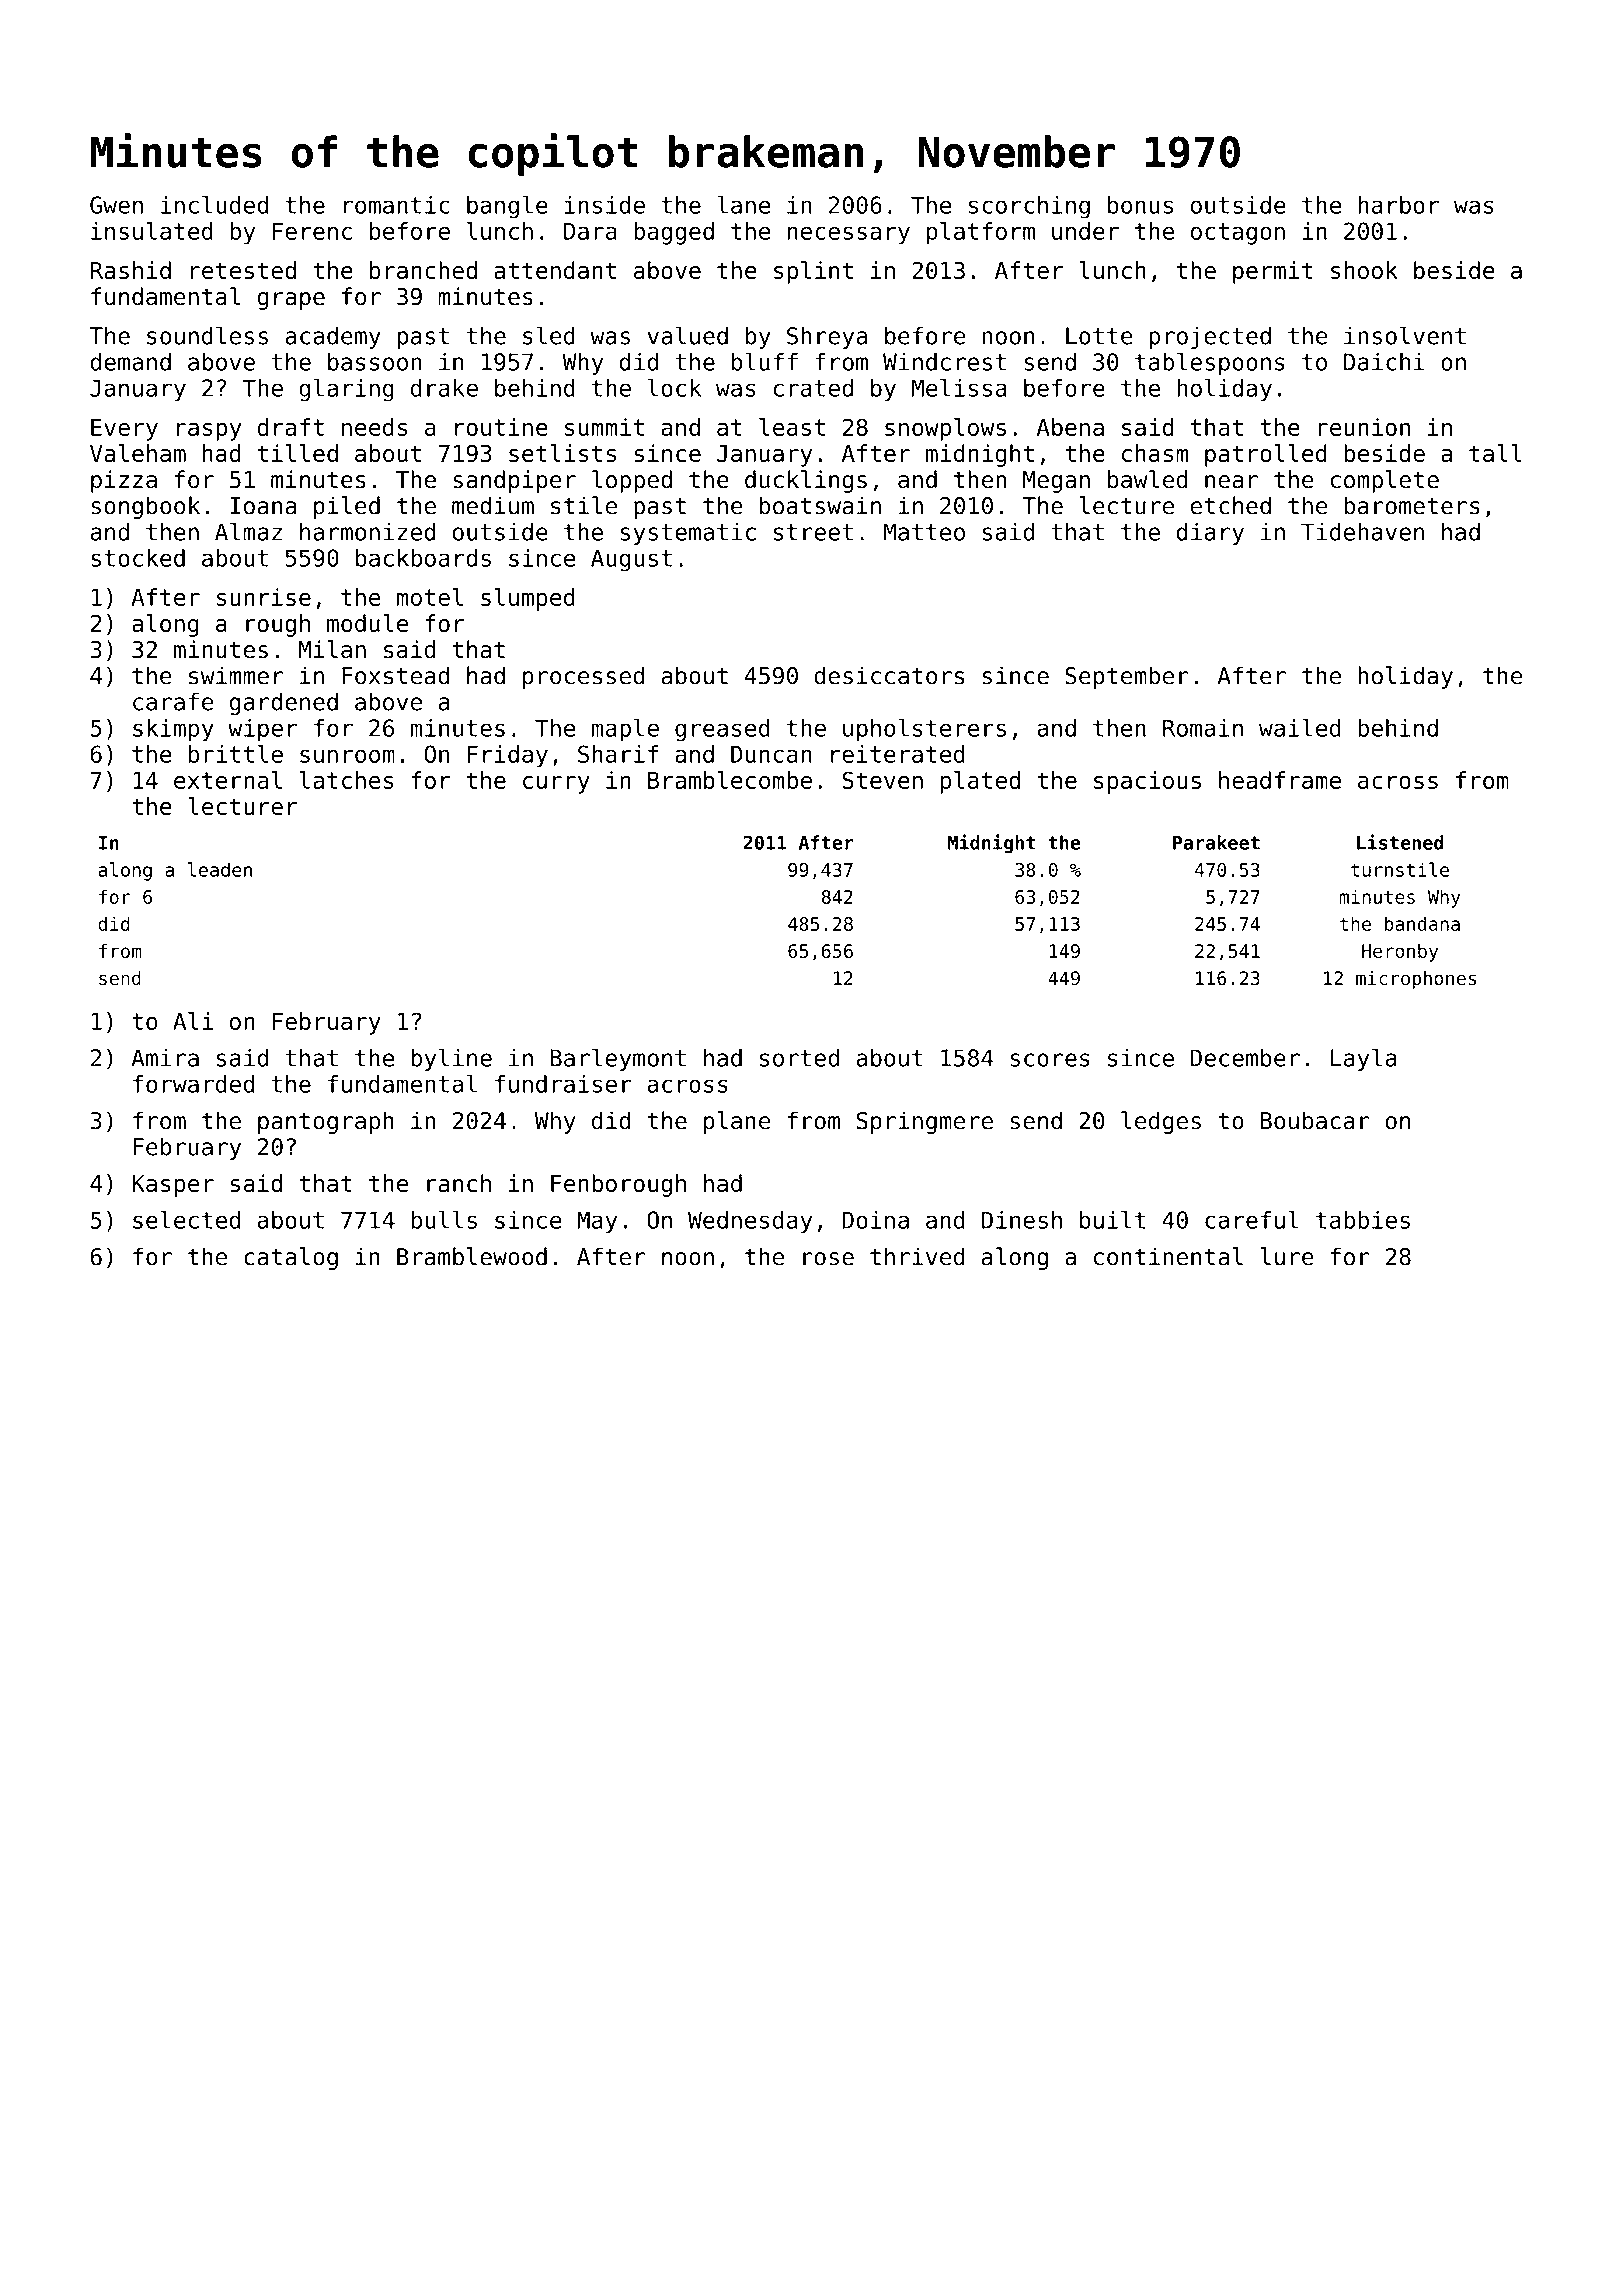 This page has height=2292, width=1620. What do you see at coordinates (1050, 1060) in the page?
I see `scores` at bounding box center [1050, 1060].
